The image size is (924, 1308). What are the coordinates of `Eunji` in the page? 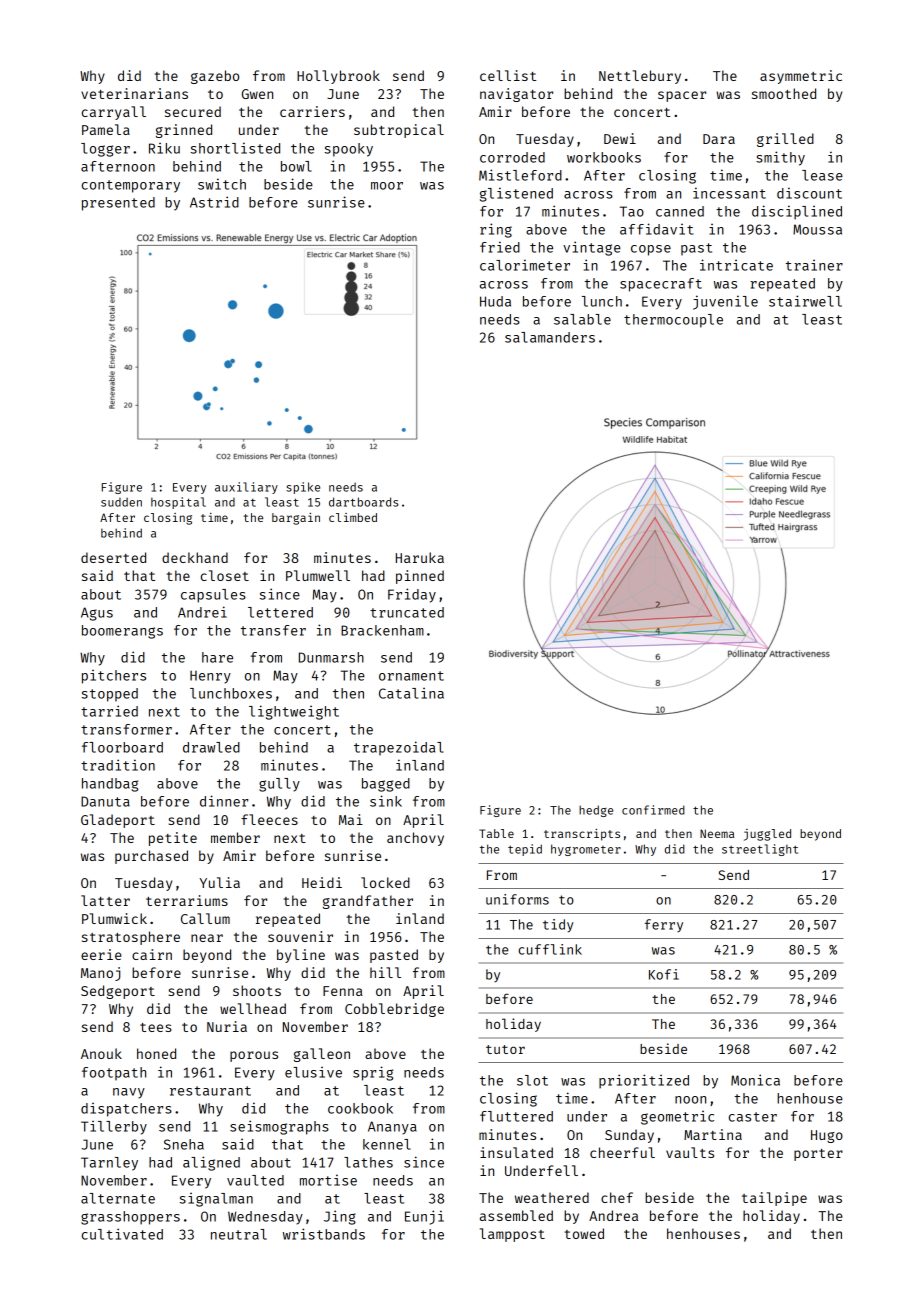 It's located at (424, 1217).
